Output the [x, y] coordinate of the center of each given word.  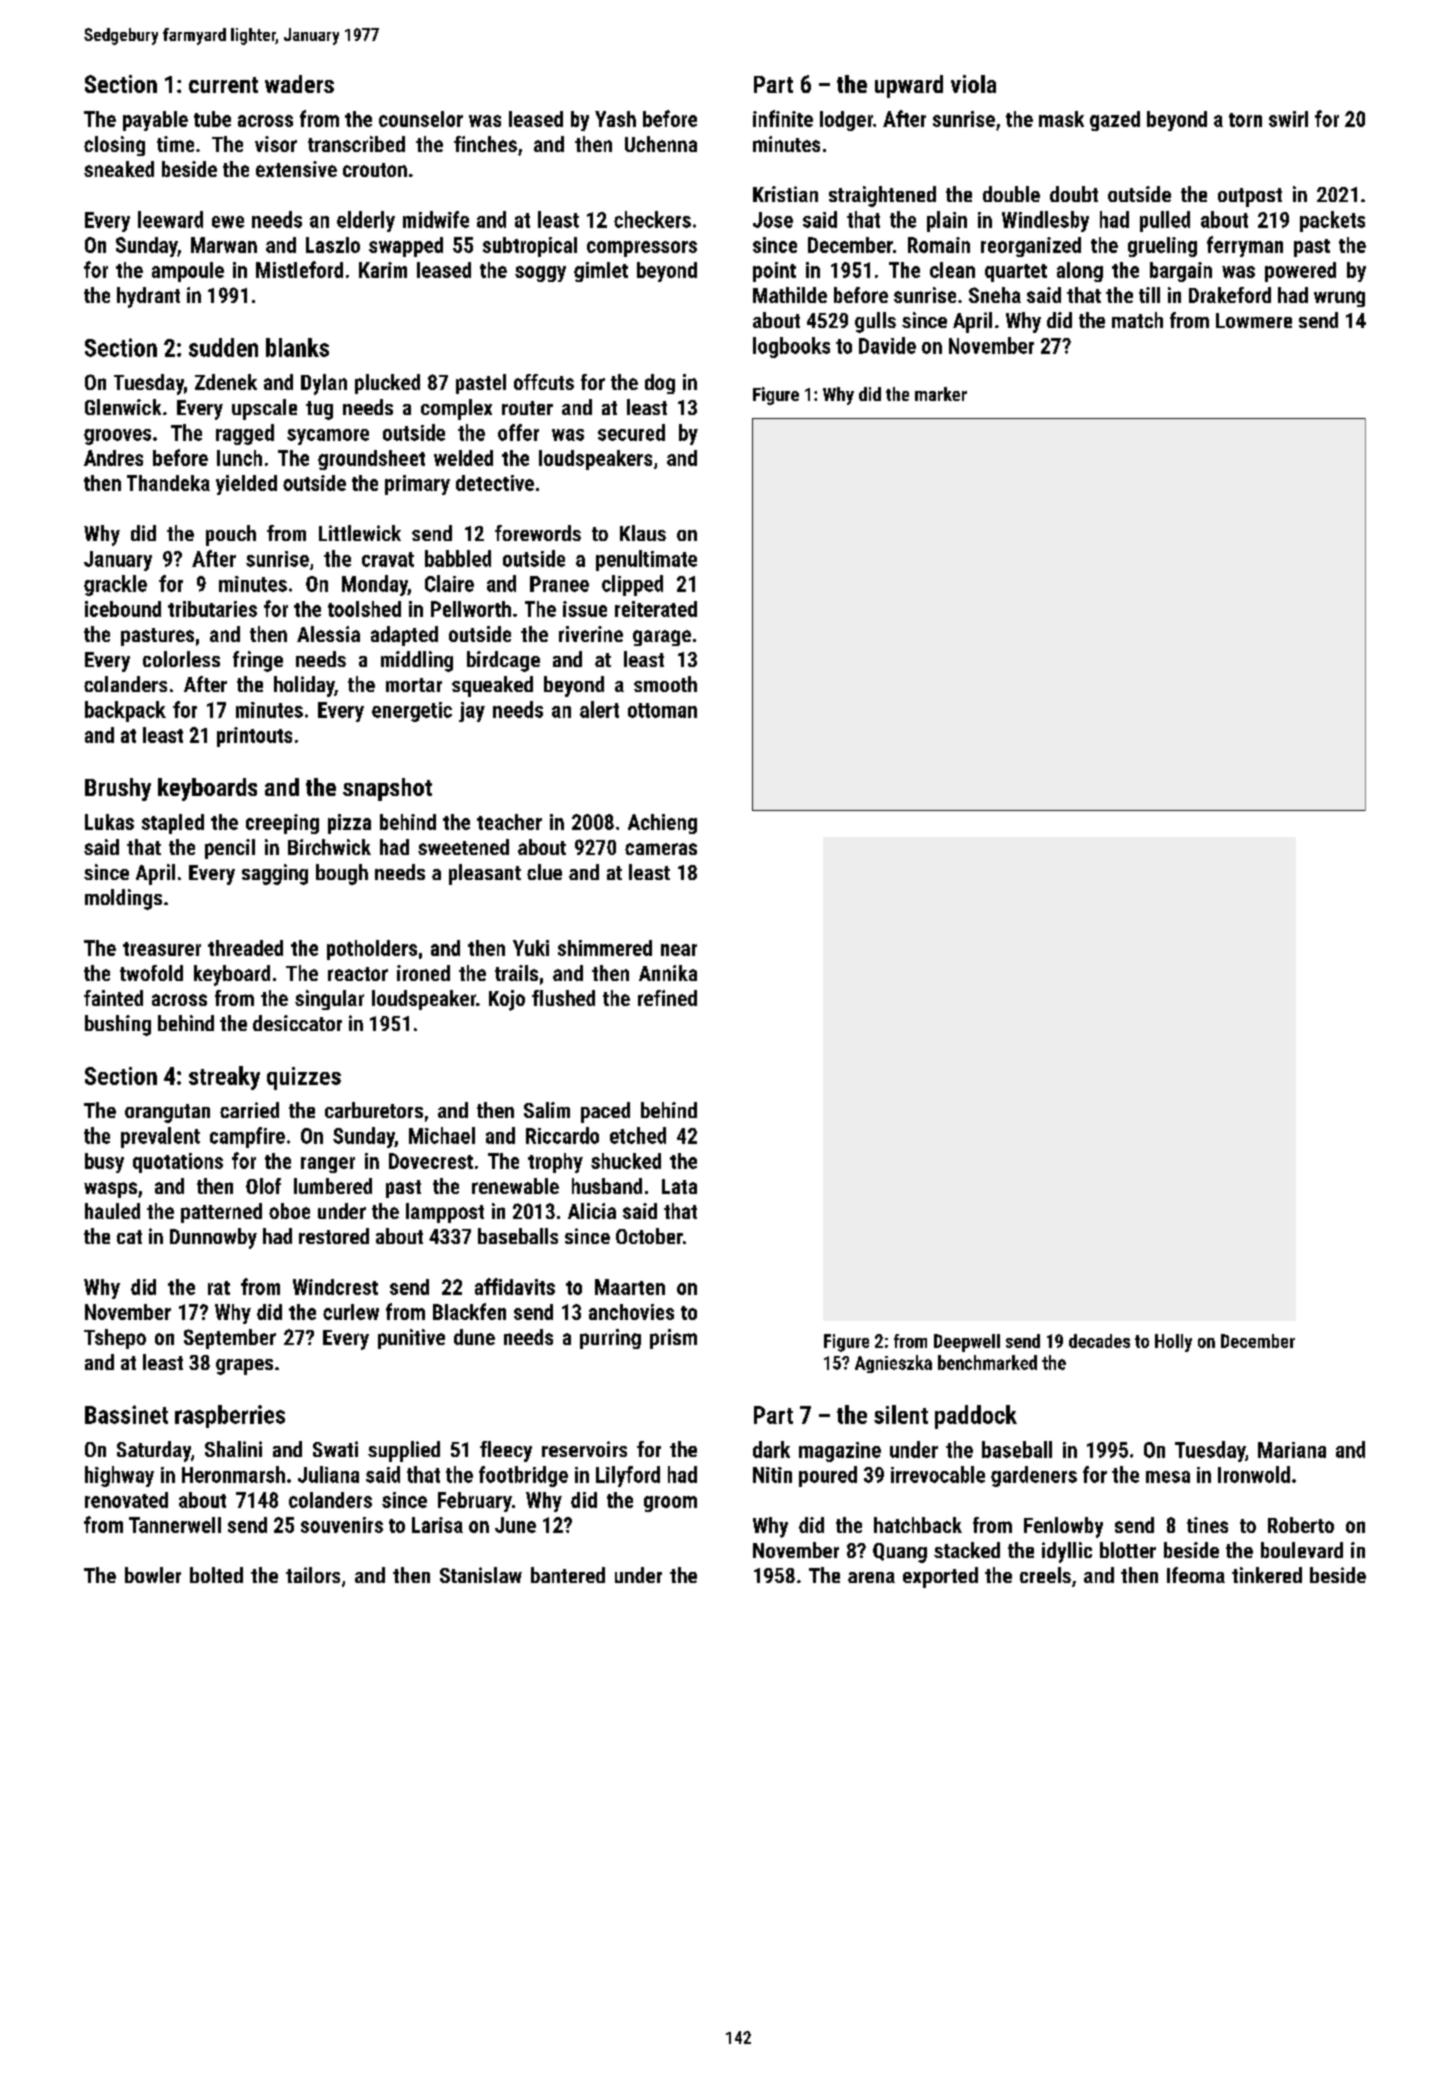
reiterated [656, 609]
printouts [254, 737]
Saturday [154, 1451]
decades [1099, 1341]
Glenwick [123, 407]
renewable [515, 1186]
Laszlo [333, 245]
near [679, 950]
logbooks [791, 347]
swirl [1288, 119]
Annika [668, 973]
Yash [615, 119]
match [1137, 320]
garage [662, 638]
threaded [245, 948]
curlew [351, 1312]
